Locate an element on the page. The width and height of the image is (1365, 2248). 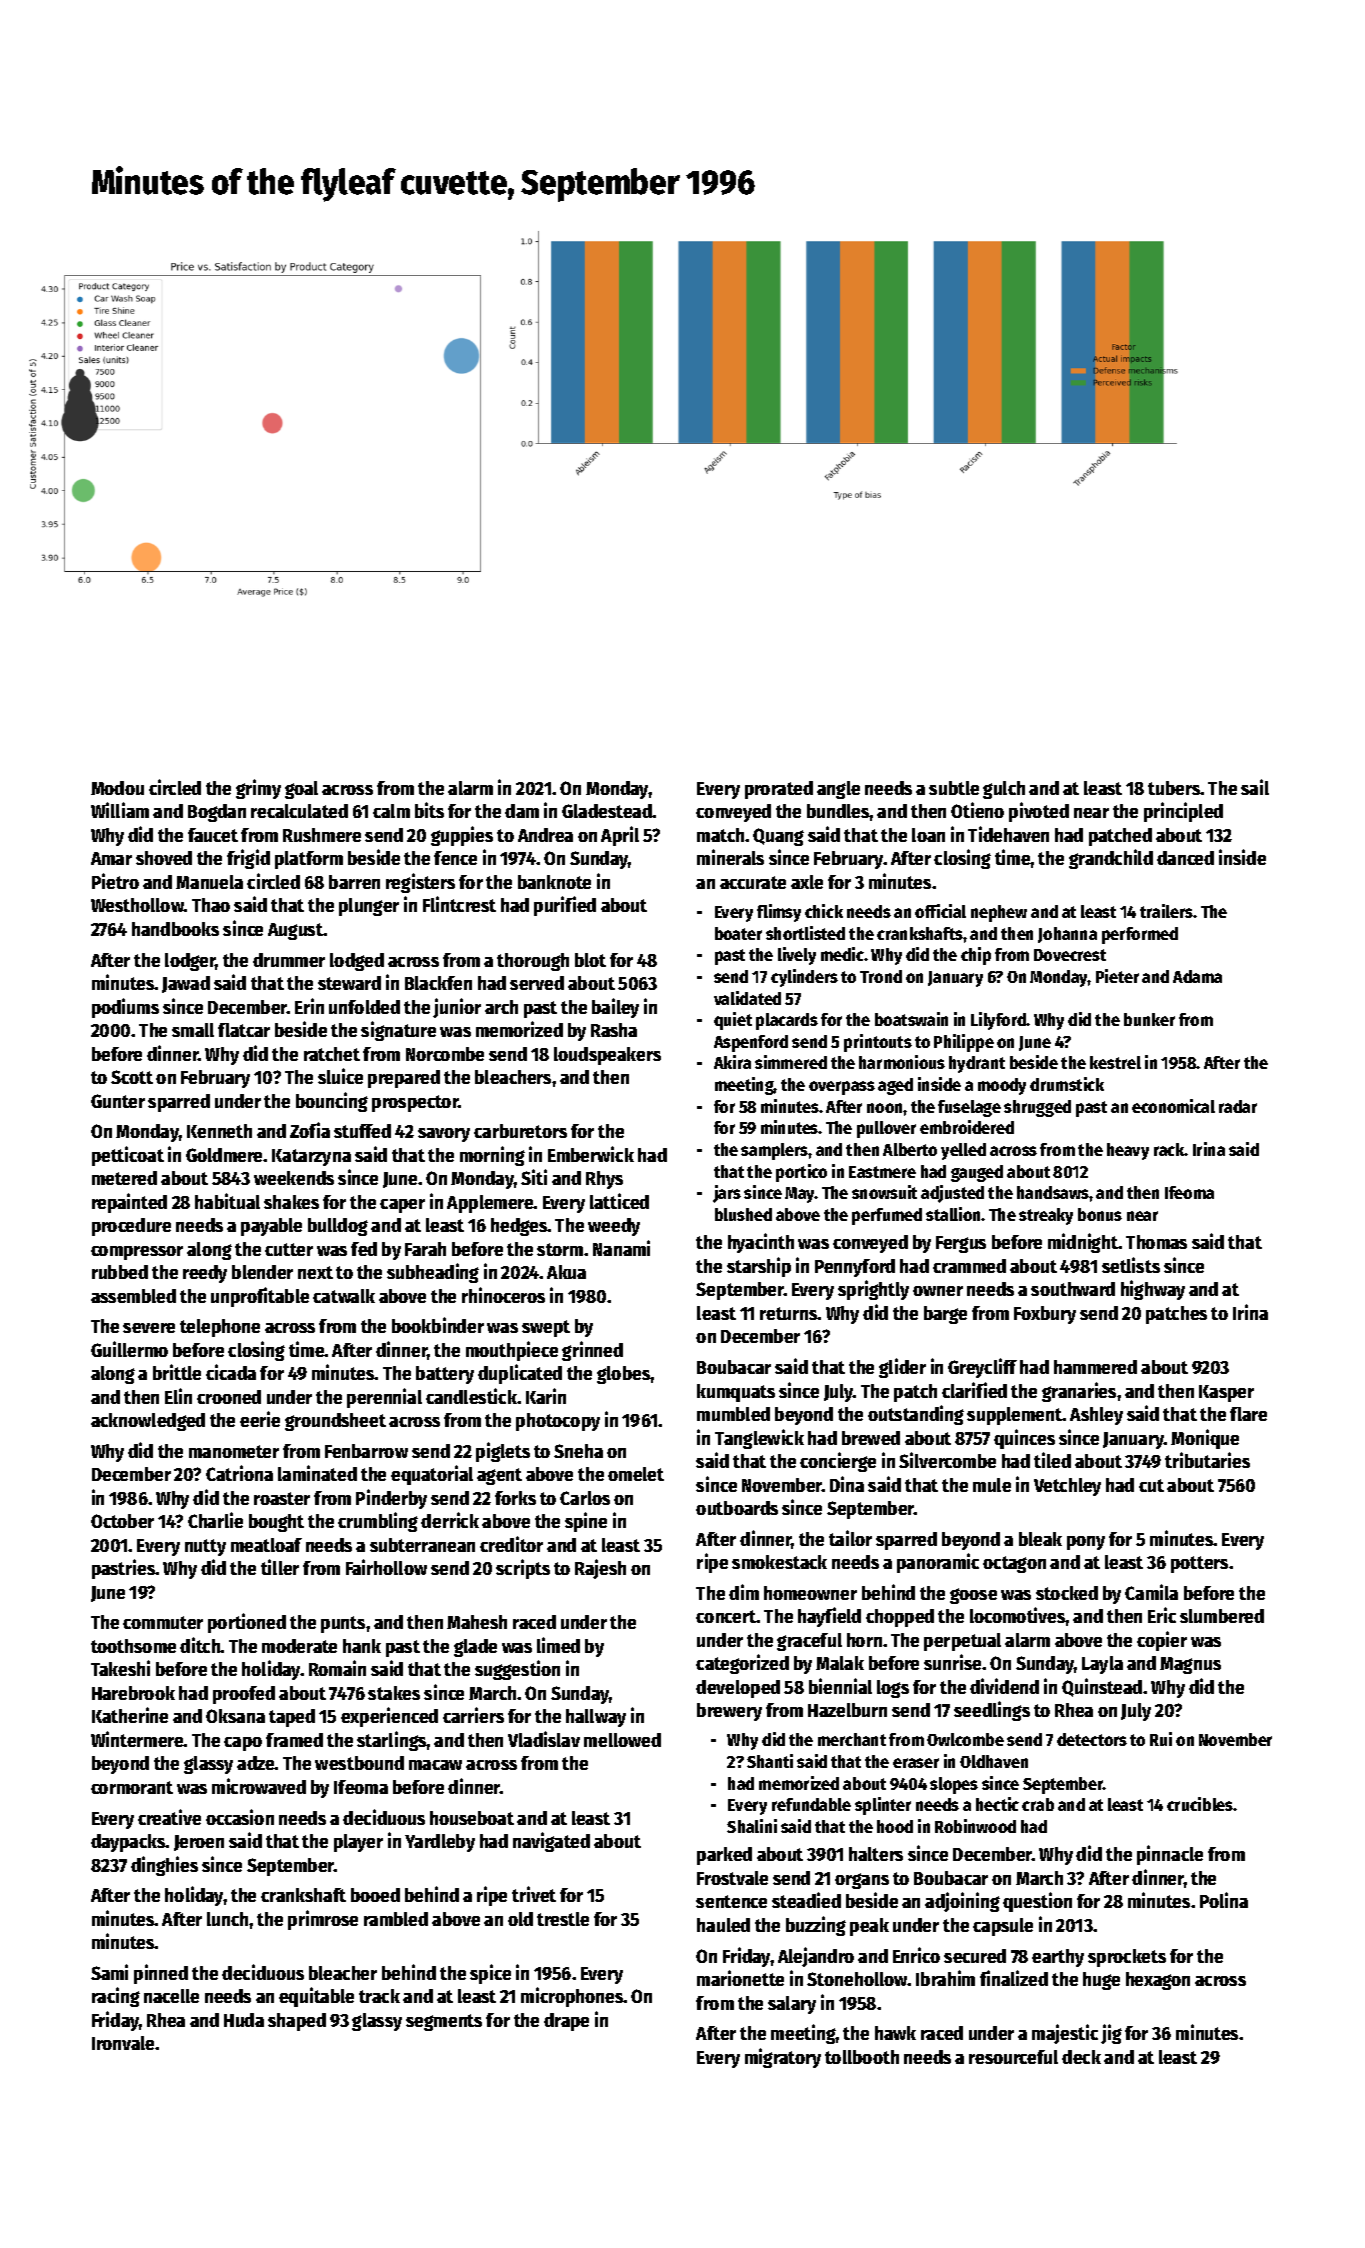
highway is located at coordinates (1153, 1290).
